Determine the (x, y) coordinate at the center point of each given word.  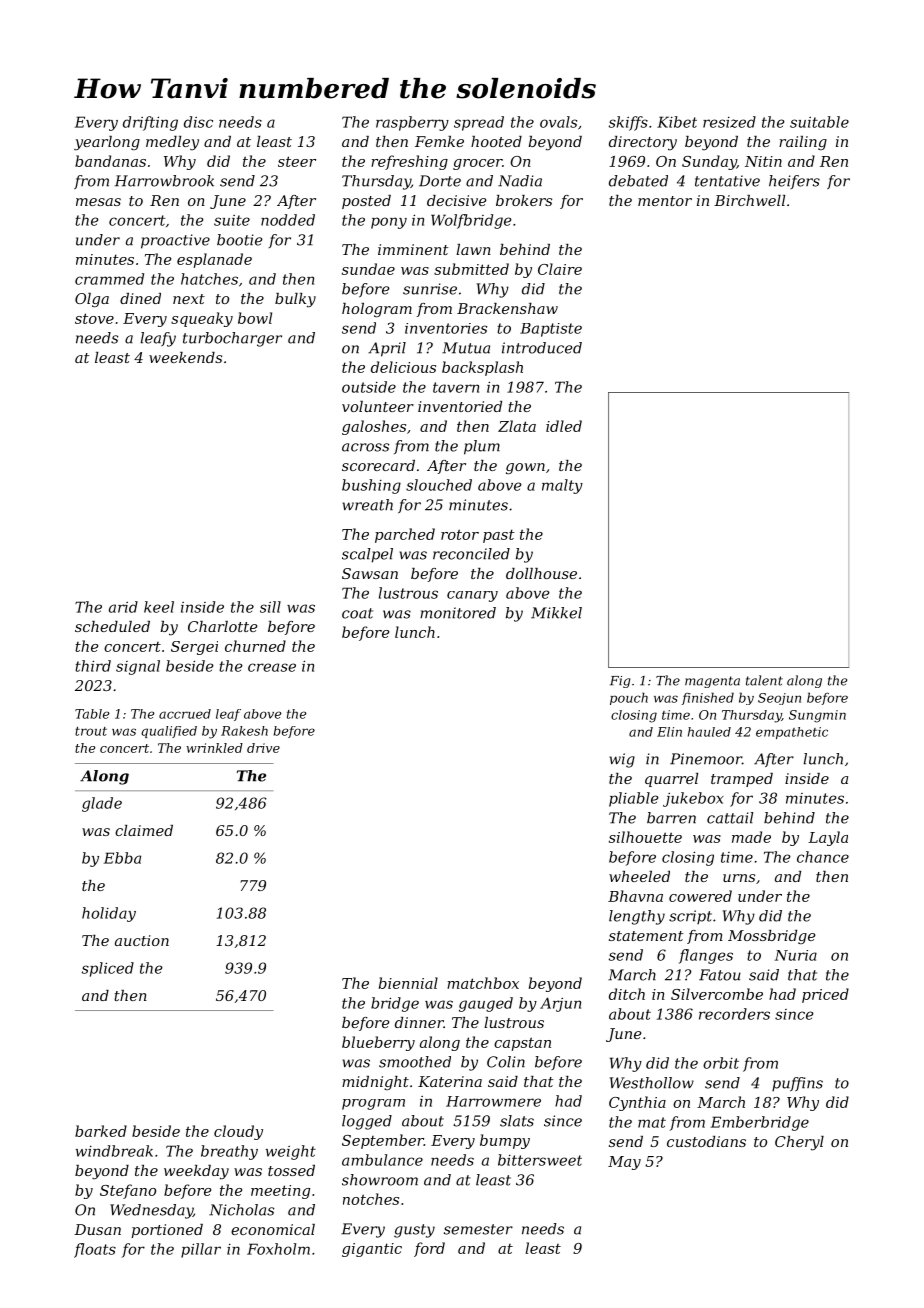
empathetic (792, 733)
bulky (295, 300)
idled (564, 426)
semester (478, 1229)
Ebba (122, 858)
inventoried (460, 406)
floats (95, 1250)
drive (263, 748)
